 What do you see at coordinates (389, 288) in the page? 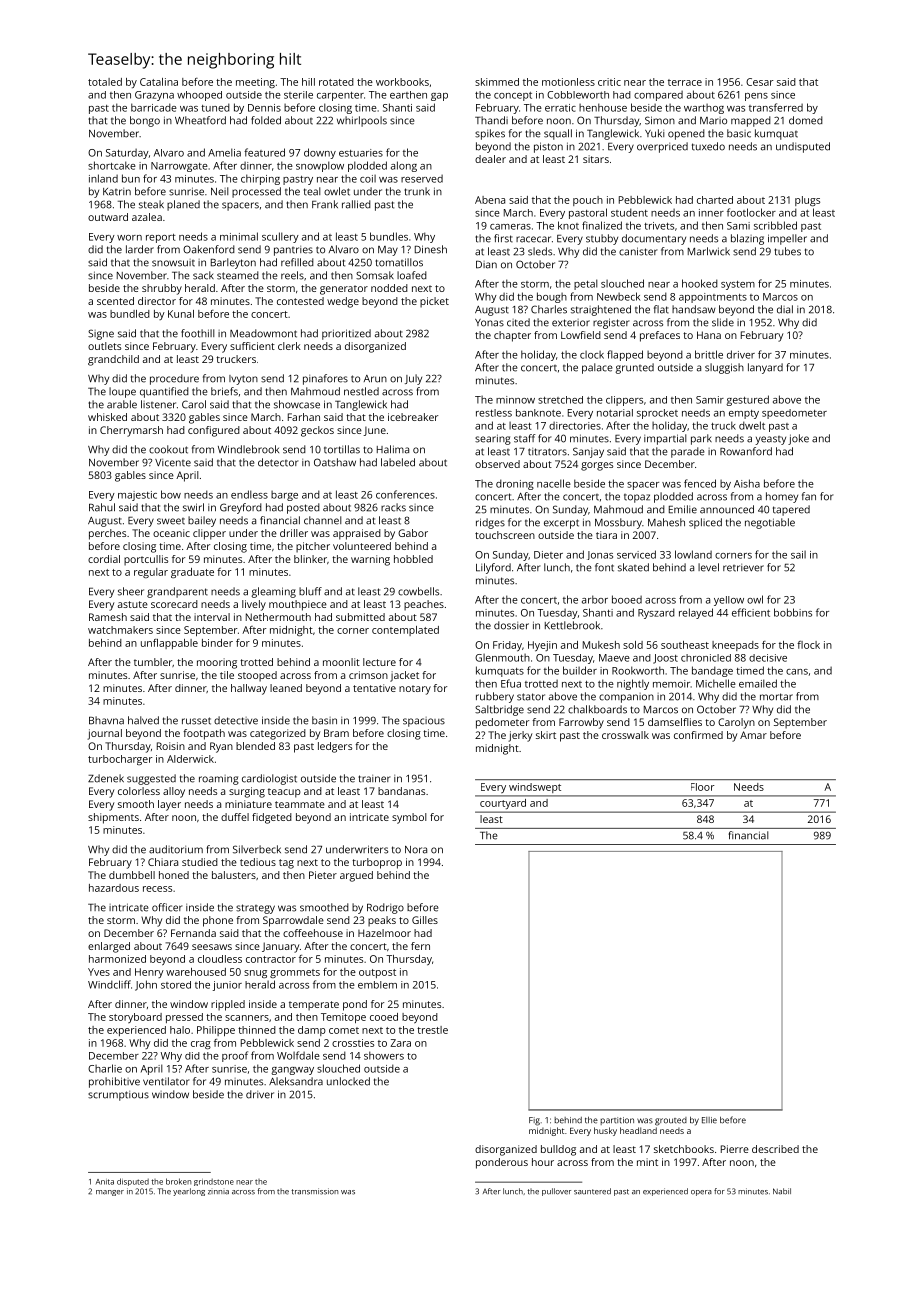
I see `nodded` at bounding box center [389, 288].
